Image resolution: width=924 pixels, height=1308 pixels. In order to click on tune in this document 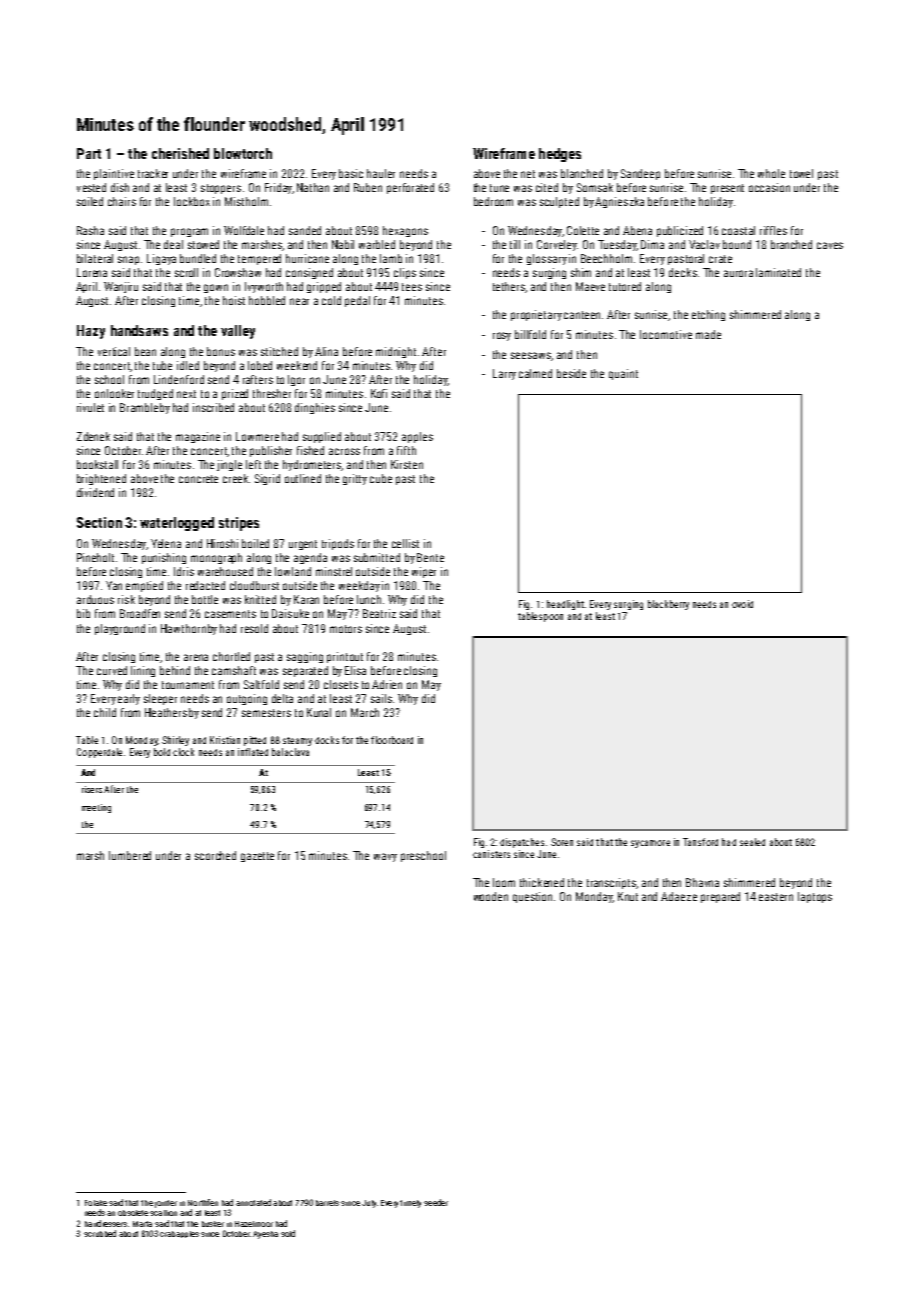, I will do `click(499, 188)`.
